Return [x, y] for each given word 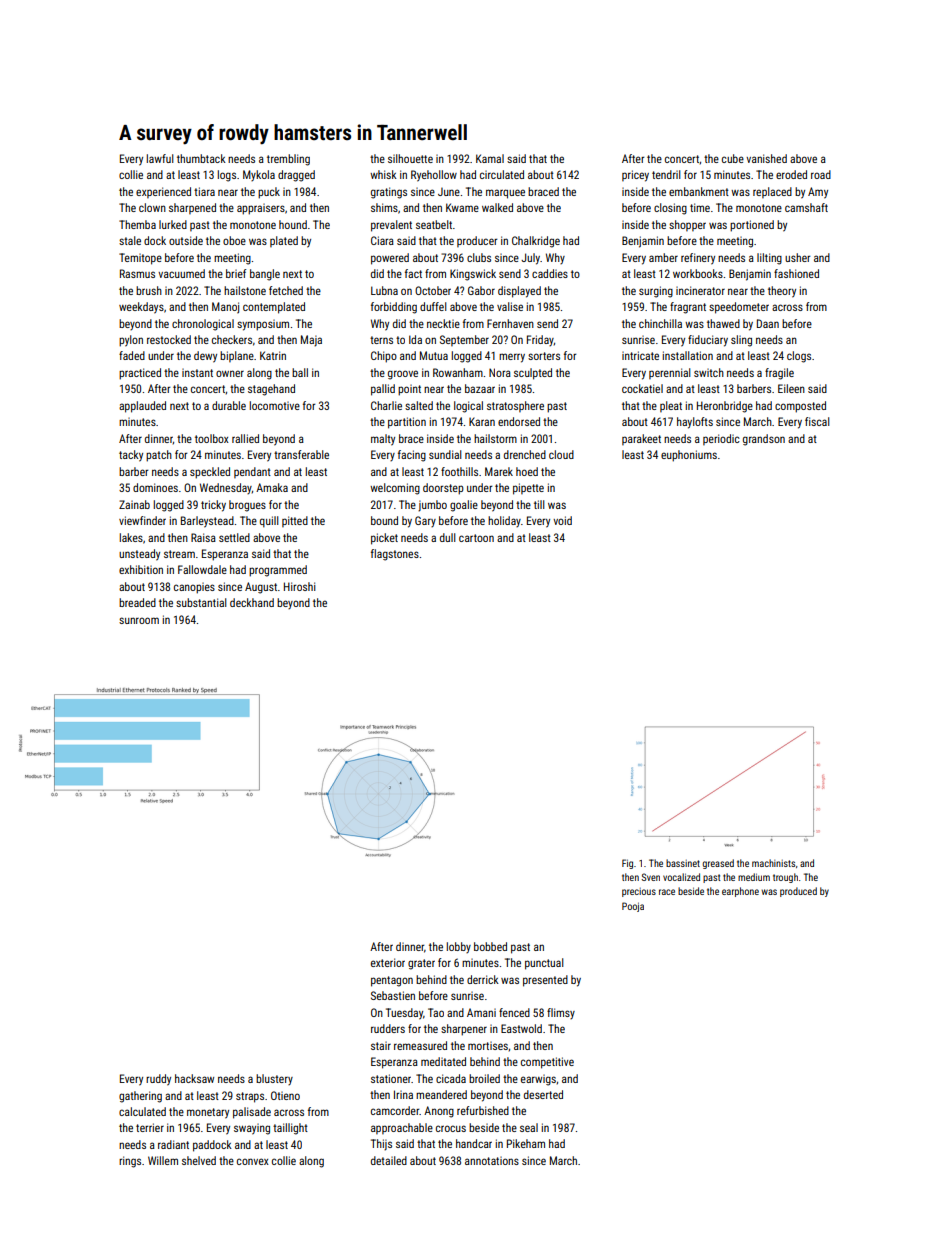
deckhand [252, 602]
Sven [651, 877]
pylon [131, 341]
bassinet [683, 863]
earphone [740, 892]
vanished [766, 158]
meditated [443, 1061]
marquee [505, 194]
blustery [274, 1079]
